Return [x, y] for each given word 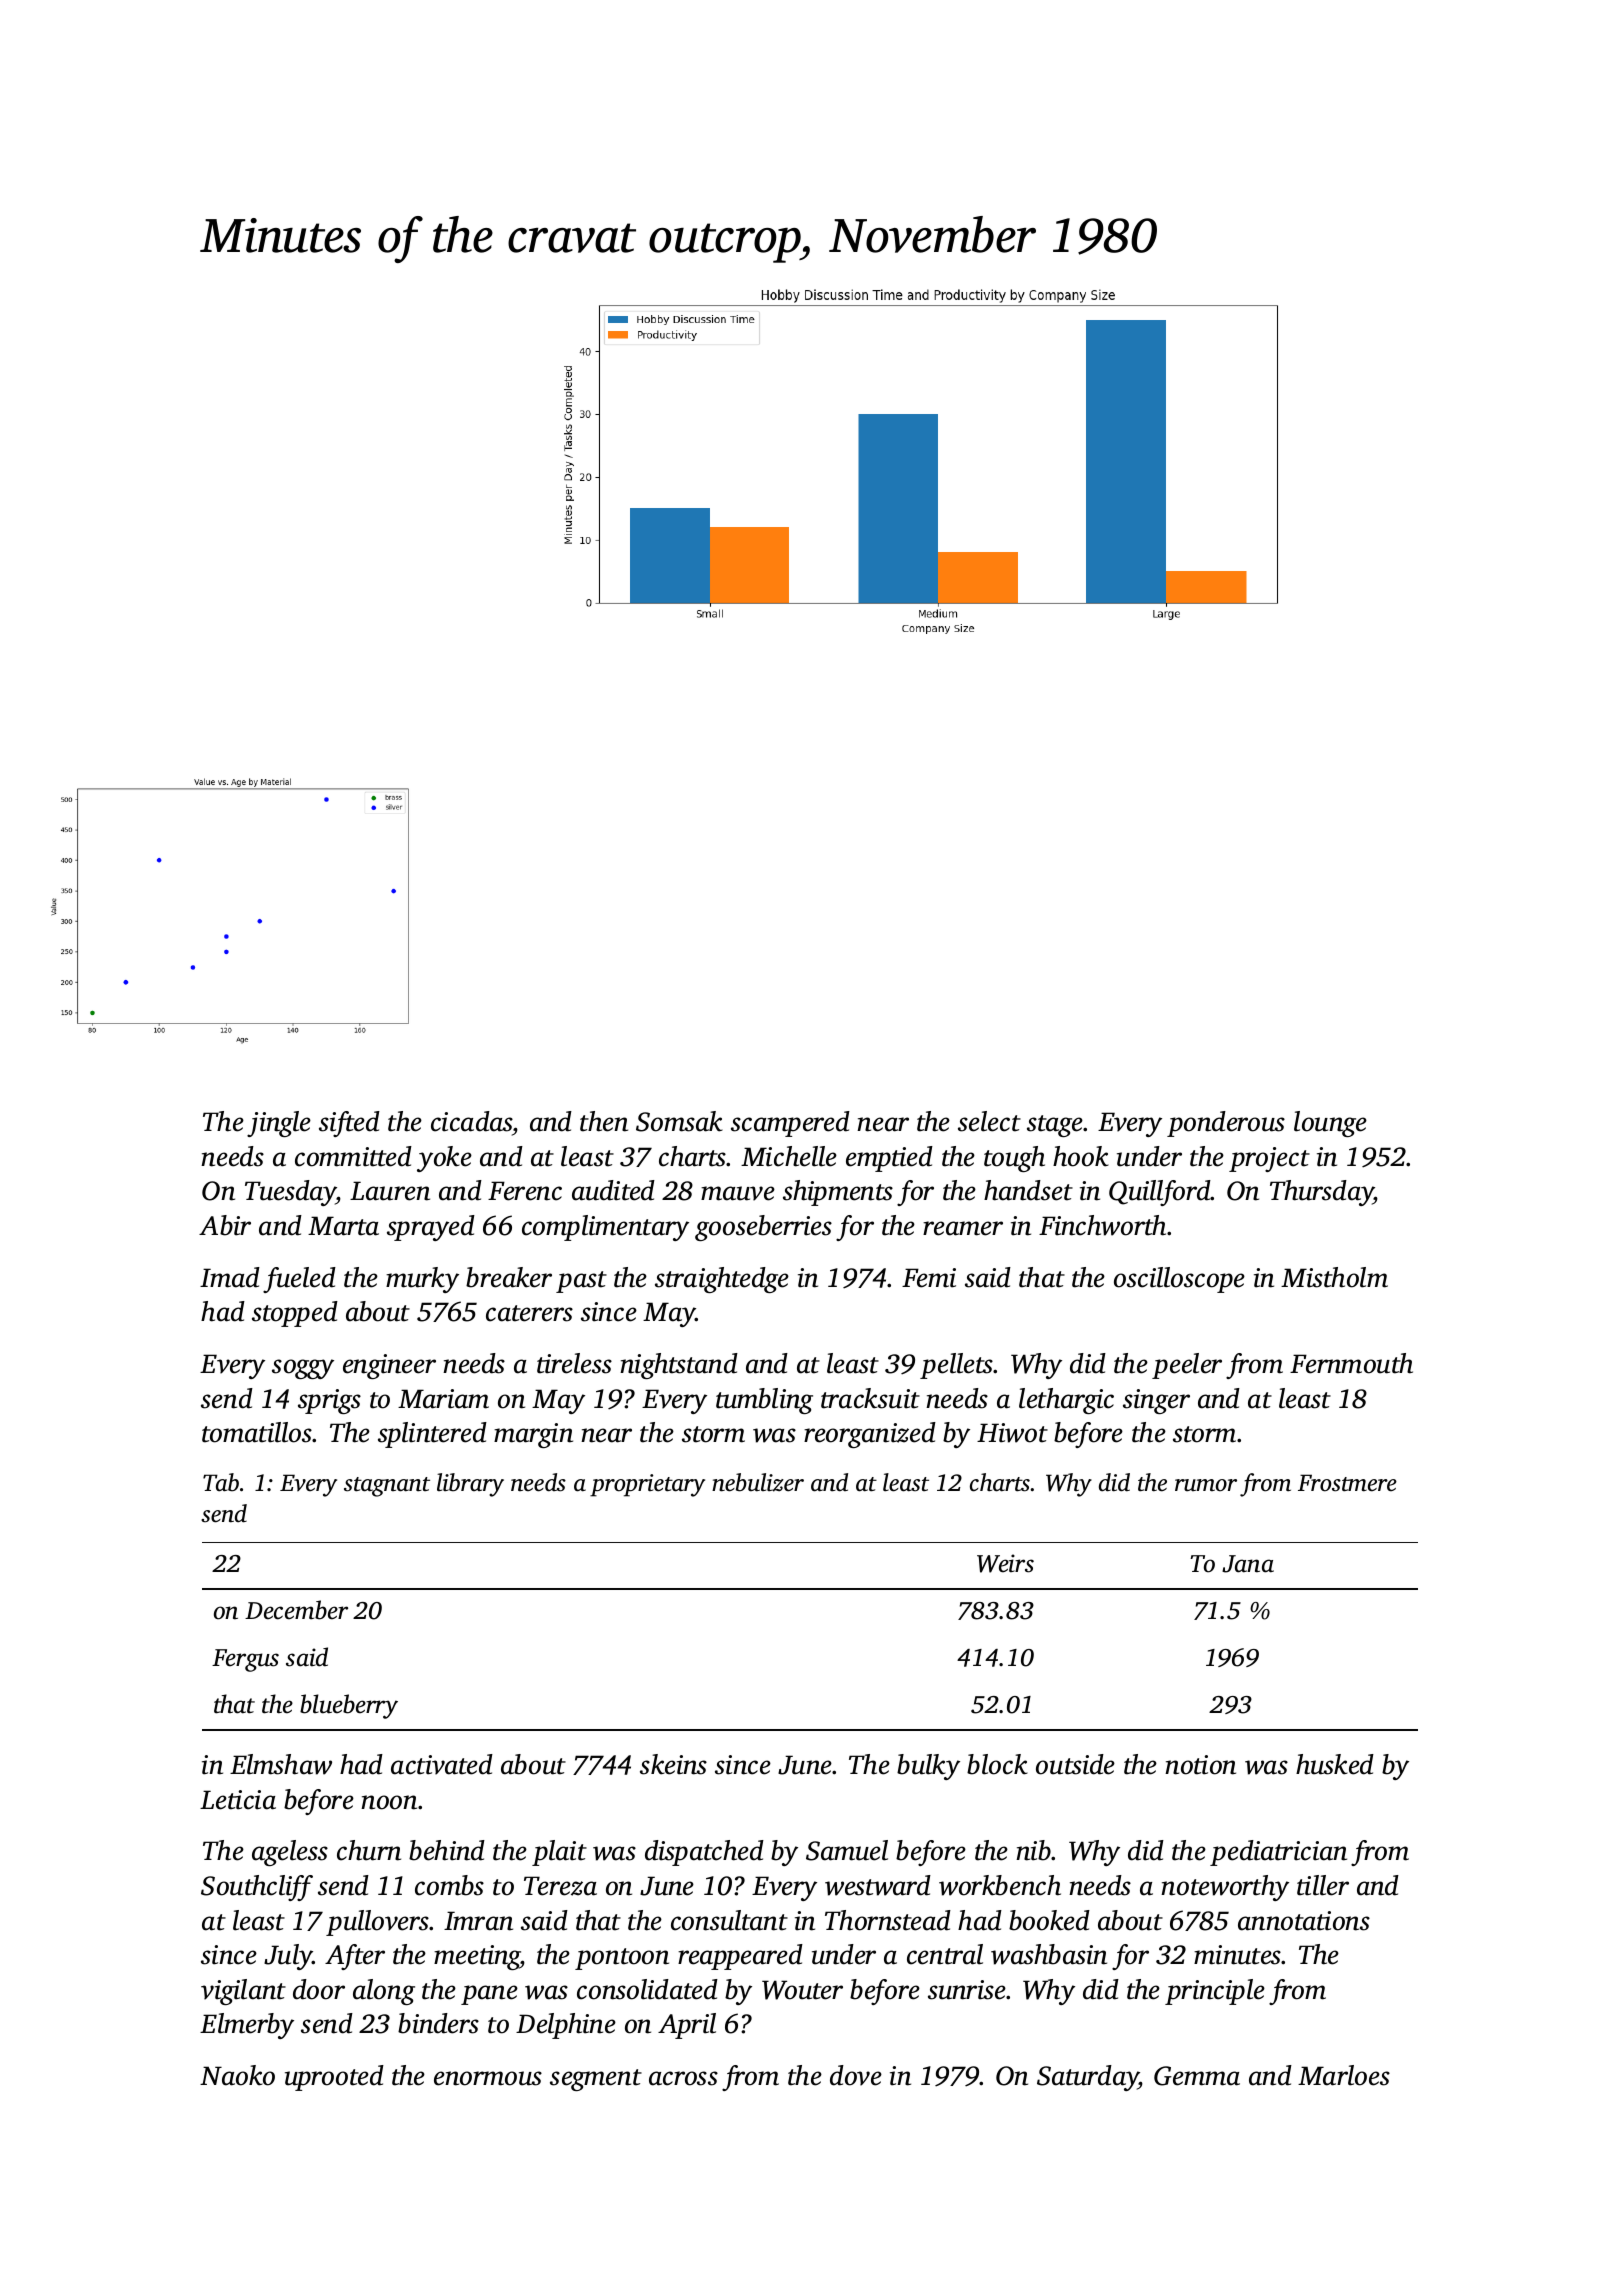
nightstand [679, 1366]
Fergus [245, 1660]
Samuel [847, 1850]
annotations [1304, 1921]
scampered [790, 1124]
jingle [279, 1124]
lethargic [1066, 1401]
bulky [928, 1767]
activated [442, 1764]
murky [422, 1280]
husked [1335, 1764]
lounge [1330, 1124]
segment [596, 2080]
